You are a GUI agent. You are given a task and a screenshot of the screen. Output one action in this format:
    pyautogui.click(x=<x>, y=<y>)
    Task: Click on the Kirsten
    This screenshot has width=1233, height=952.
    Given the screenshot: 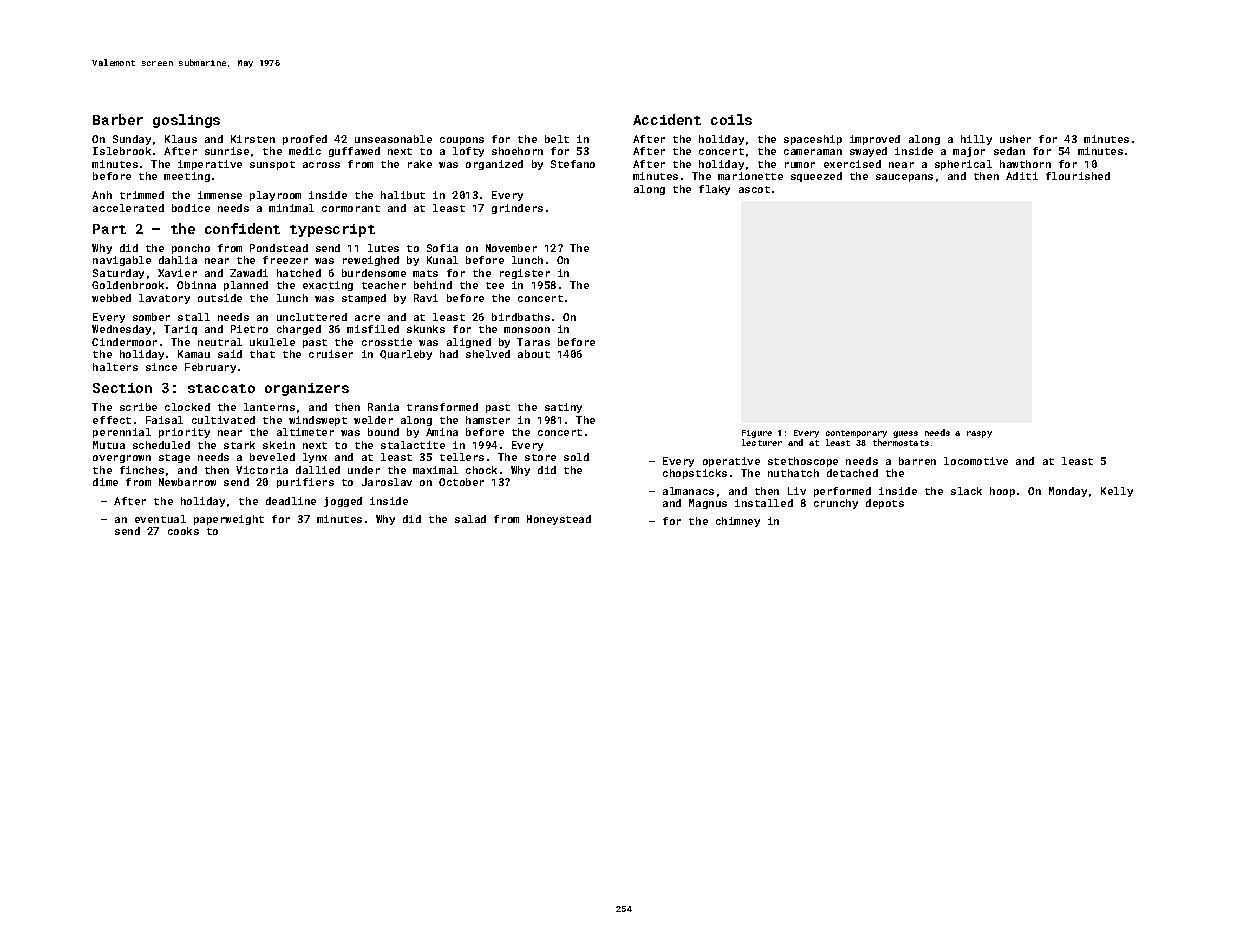 What is the action you would take?
    pyautogui.click(x=253, y=139)
